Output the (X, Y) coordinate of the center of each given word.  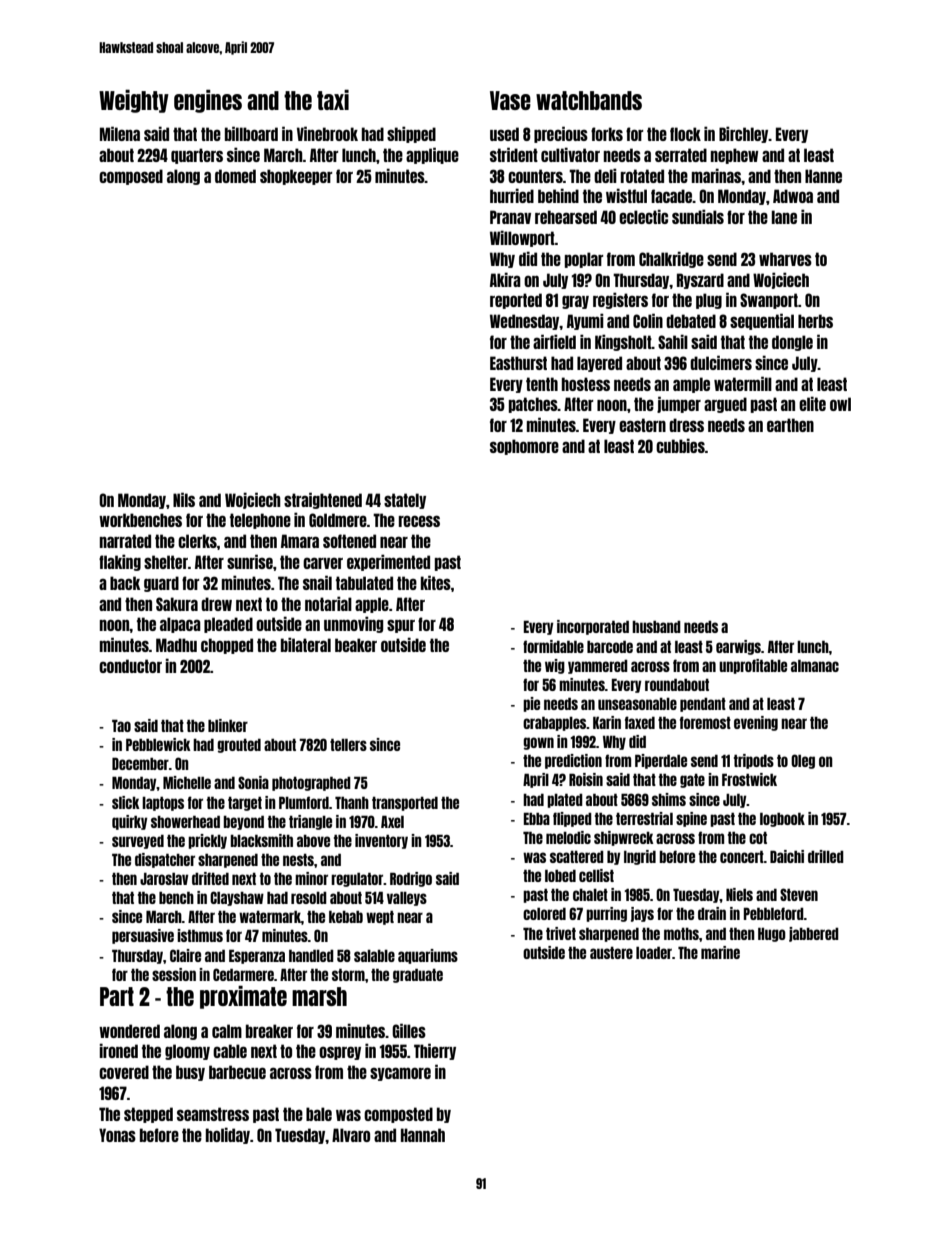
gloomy (187, 1052)
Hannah (423, 1135)
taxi (333, 100)
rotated (642, 176)
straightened (323, 500)
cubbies (680, 445)
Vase (510, 100)
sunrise (250, 561)
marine (720, 952)
